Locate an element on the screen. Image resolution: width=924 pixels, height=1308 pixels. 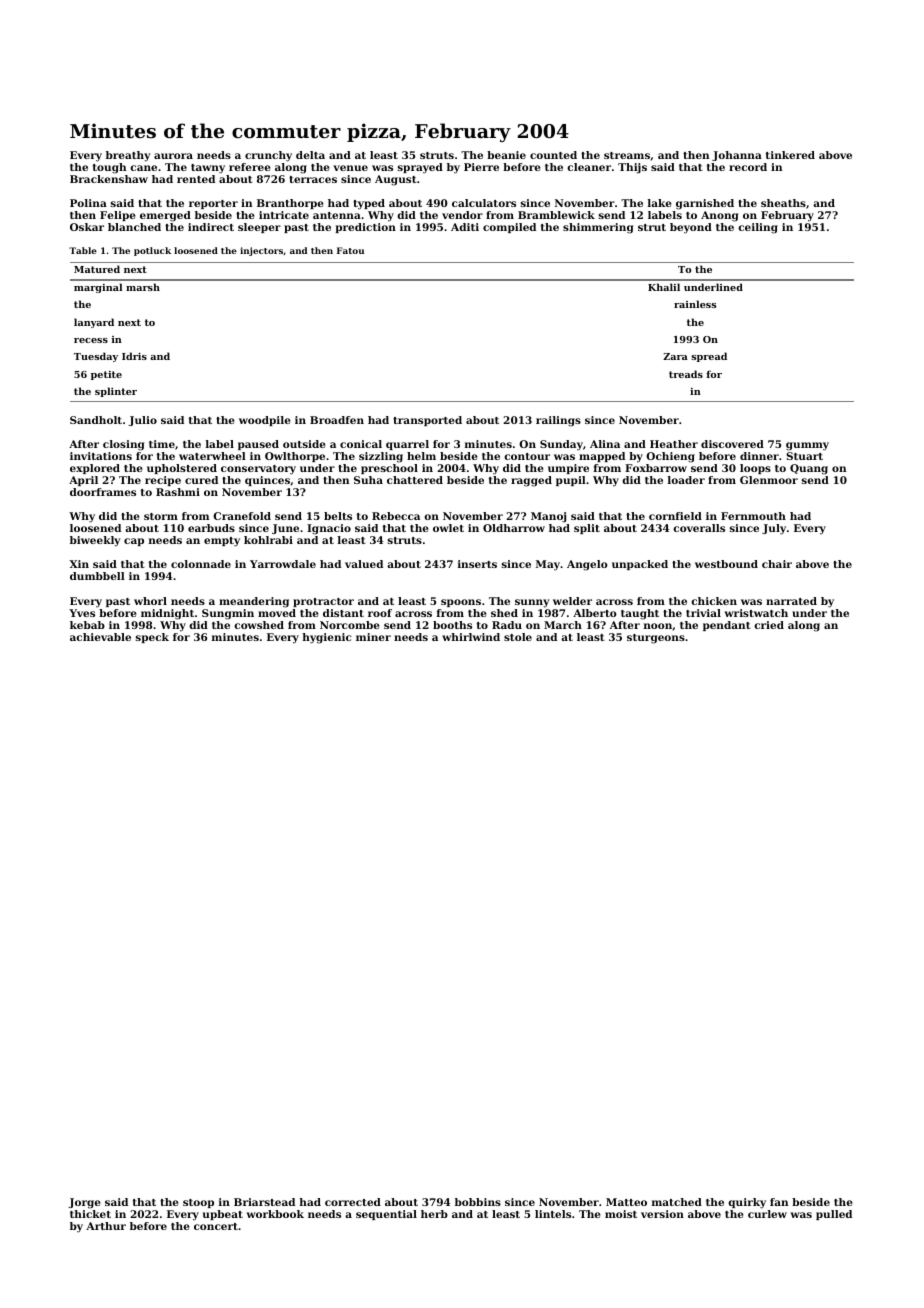
tinkered is located at coordinates (790, 155).
